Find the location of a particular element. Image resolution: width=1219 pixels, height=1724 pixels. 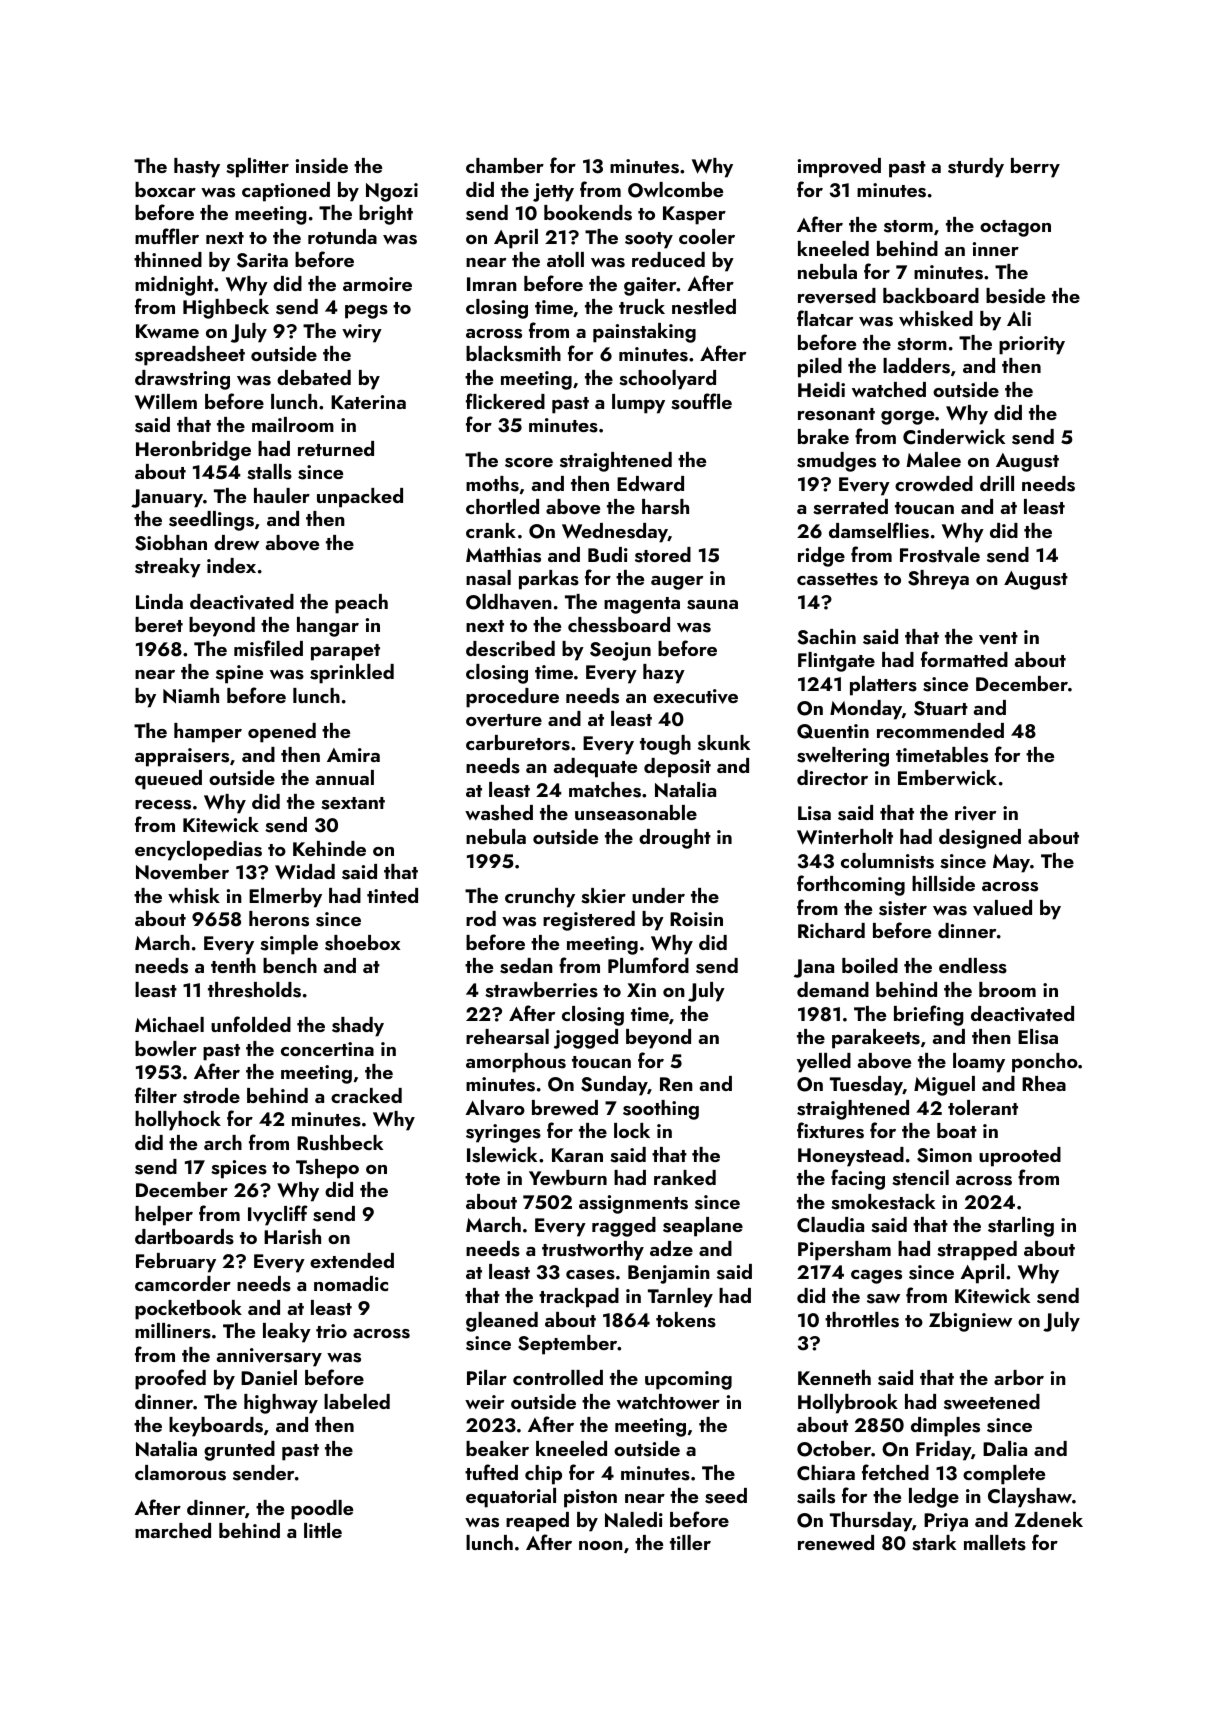

clamorous is located at coordinates (180, 1473).
